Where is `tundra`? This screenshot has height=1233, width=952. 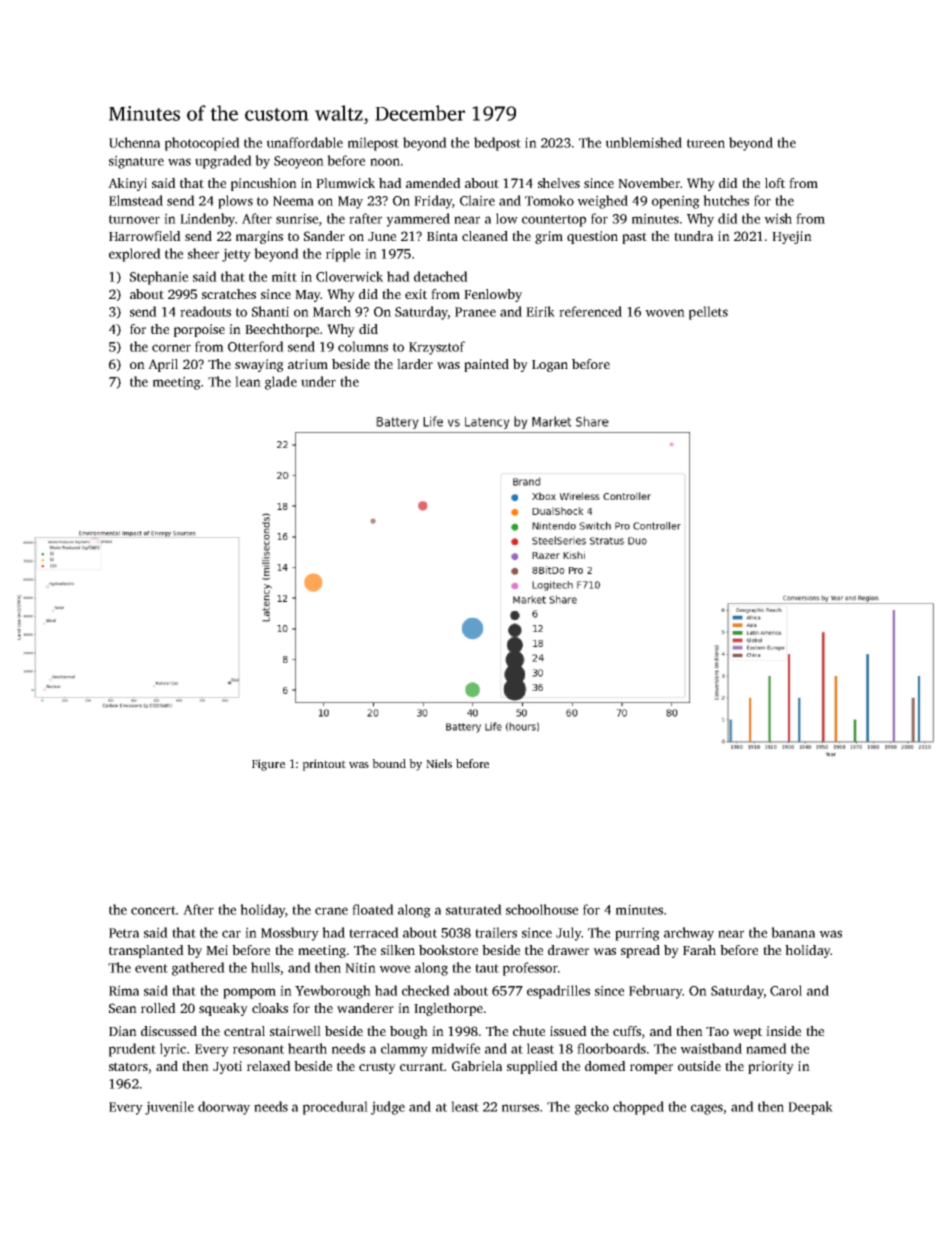
tundra is located at coordinates (693, 236).
